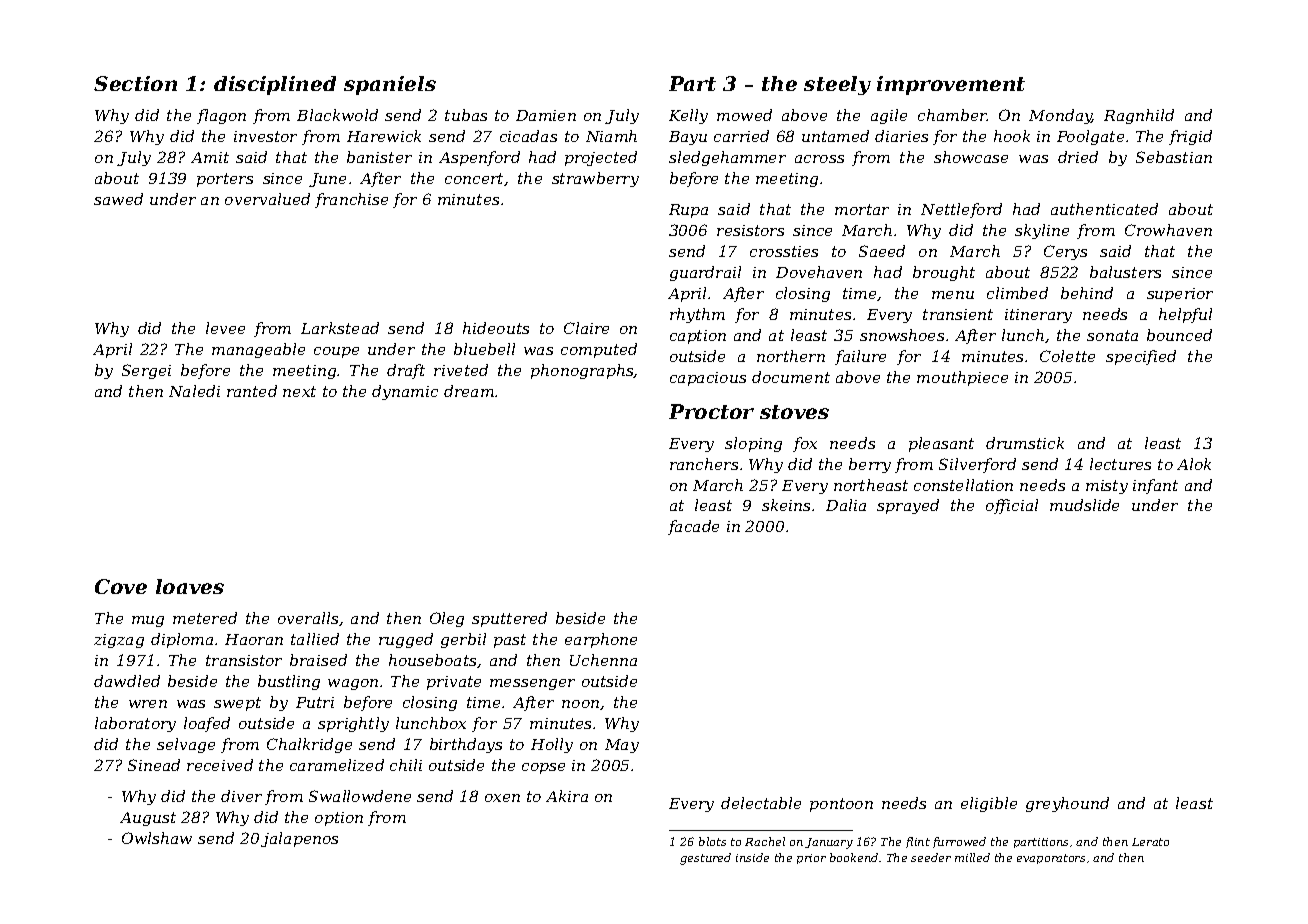 This page has width=1308, height=924. Describe the element at coordinates (157, 838) in the page. I see `Owlshaw` at that location.
